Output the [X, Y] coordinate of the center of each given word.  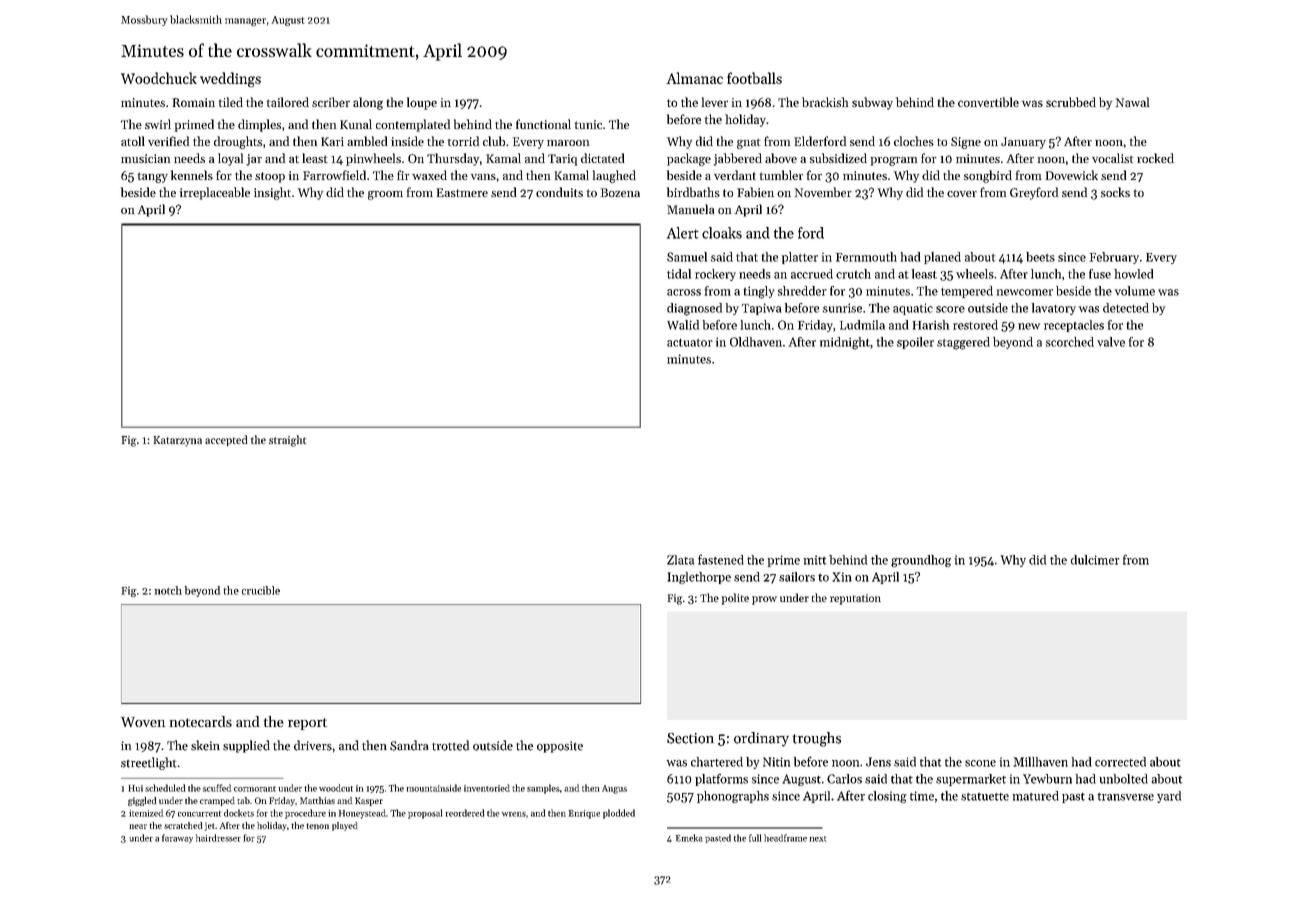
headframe [785, 838]
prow [764, 600]
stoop [270, 177]
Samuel [687, 257]
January [1023, 143]
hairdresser [218, 838]
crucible [261, 590]
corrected [1120, 762]
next [817, 839]
